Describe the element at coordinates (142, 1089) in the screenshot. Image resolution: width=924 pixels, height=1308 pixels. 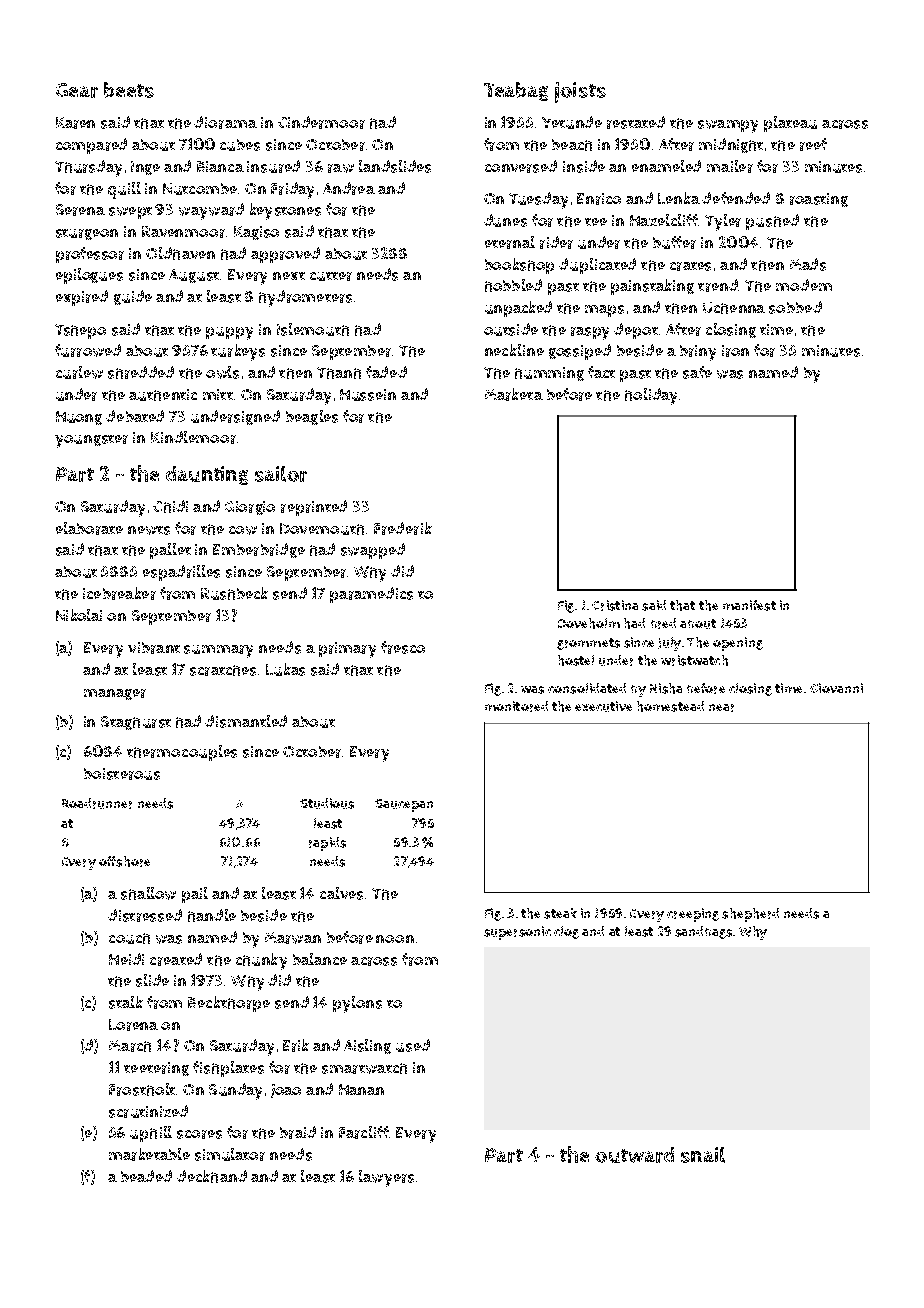
I see `Frostholt` at that location.
